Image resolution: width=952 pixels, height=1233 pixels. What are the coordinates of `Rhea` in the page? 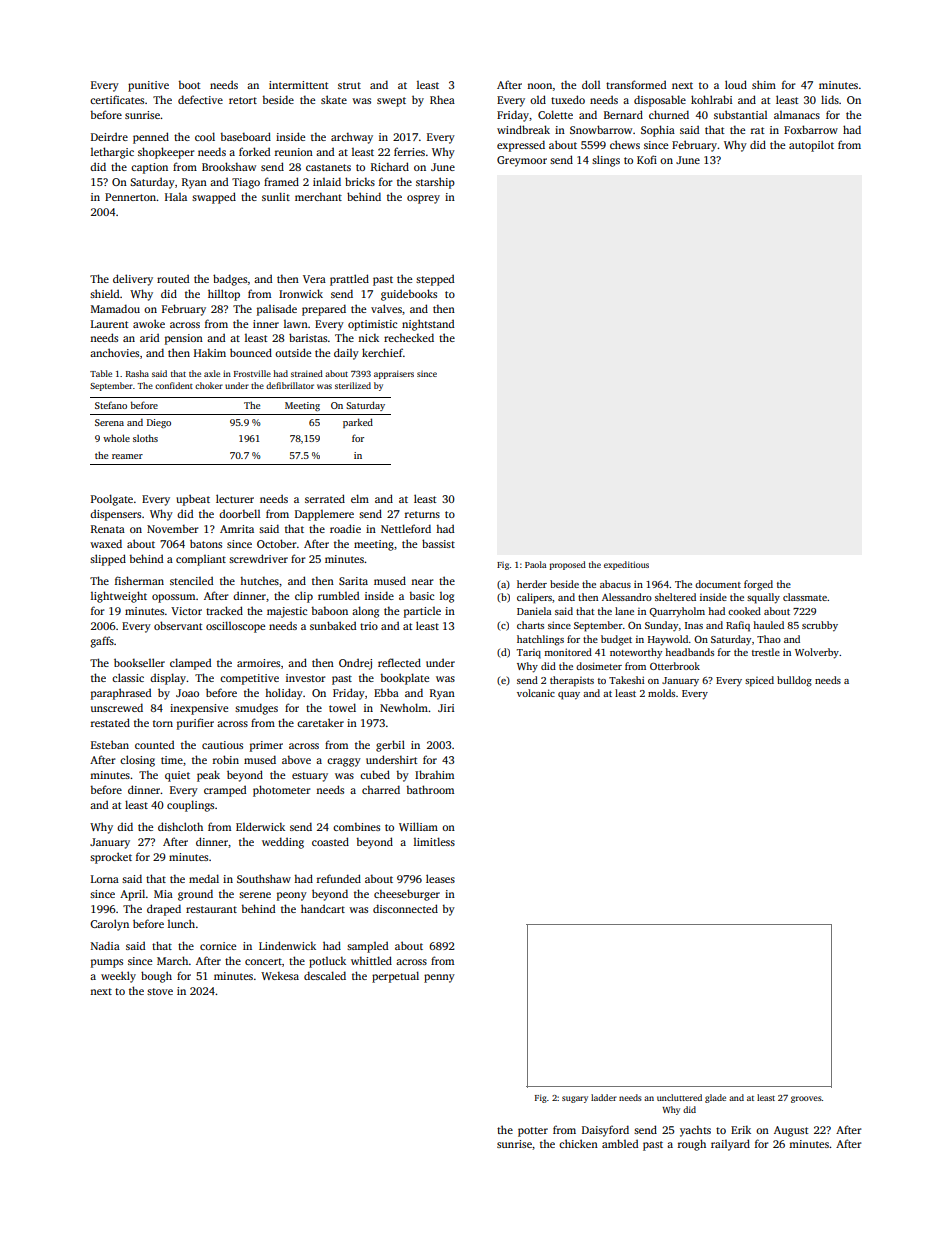 It's located at (442, 99).
